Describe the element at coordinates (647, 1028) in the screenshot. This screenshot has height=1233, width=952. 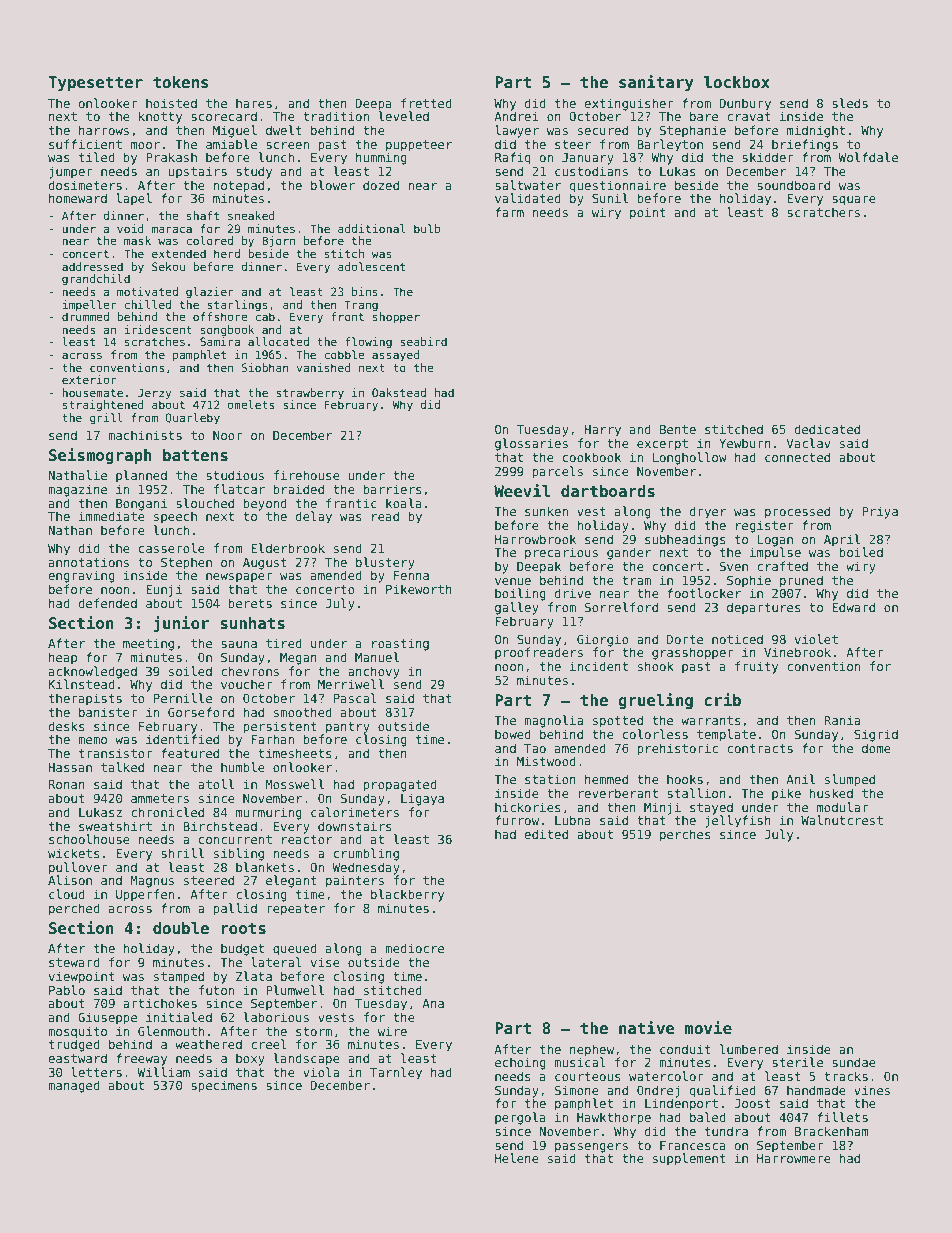
I see `native` at that location.
